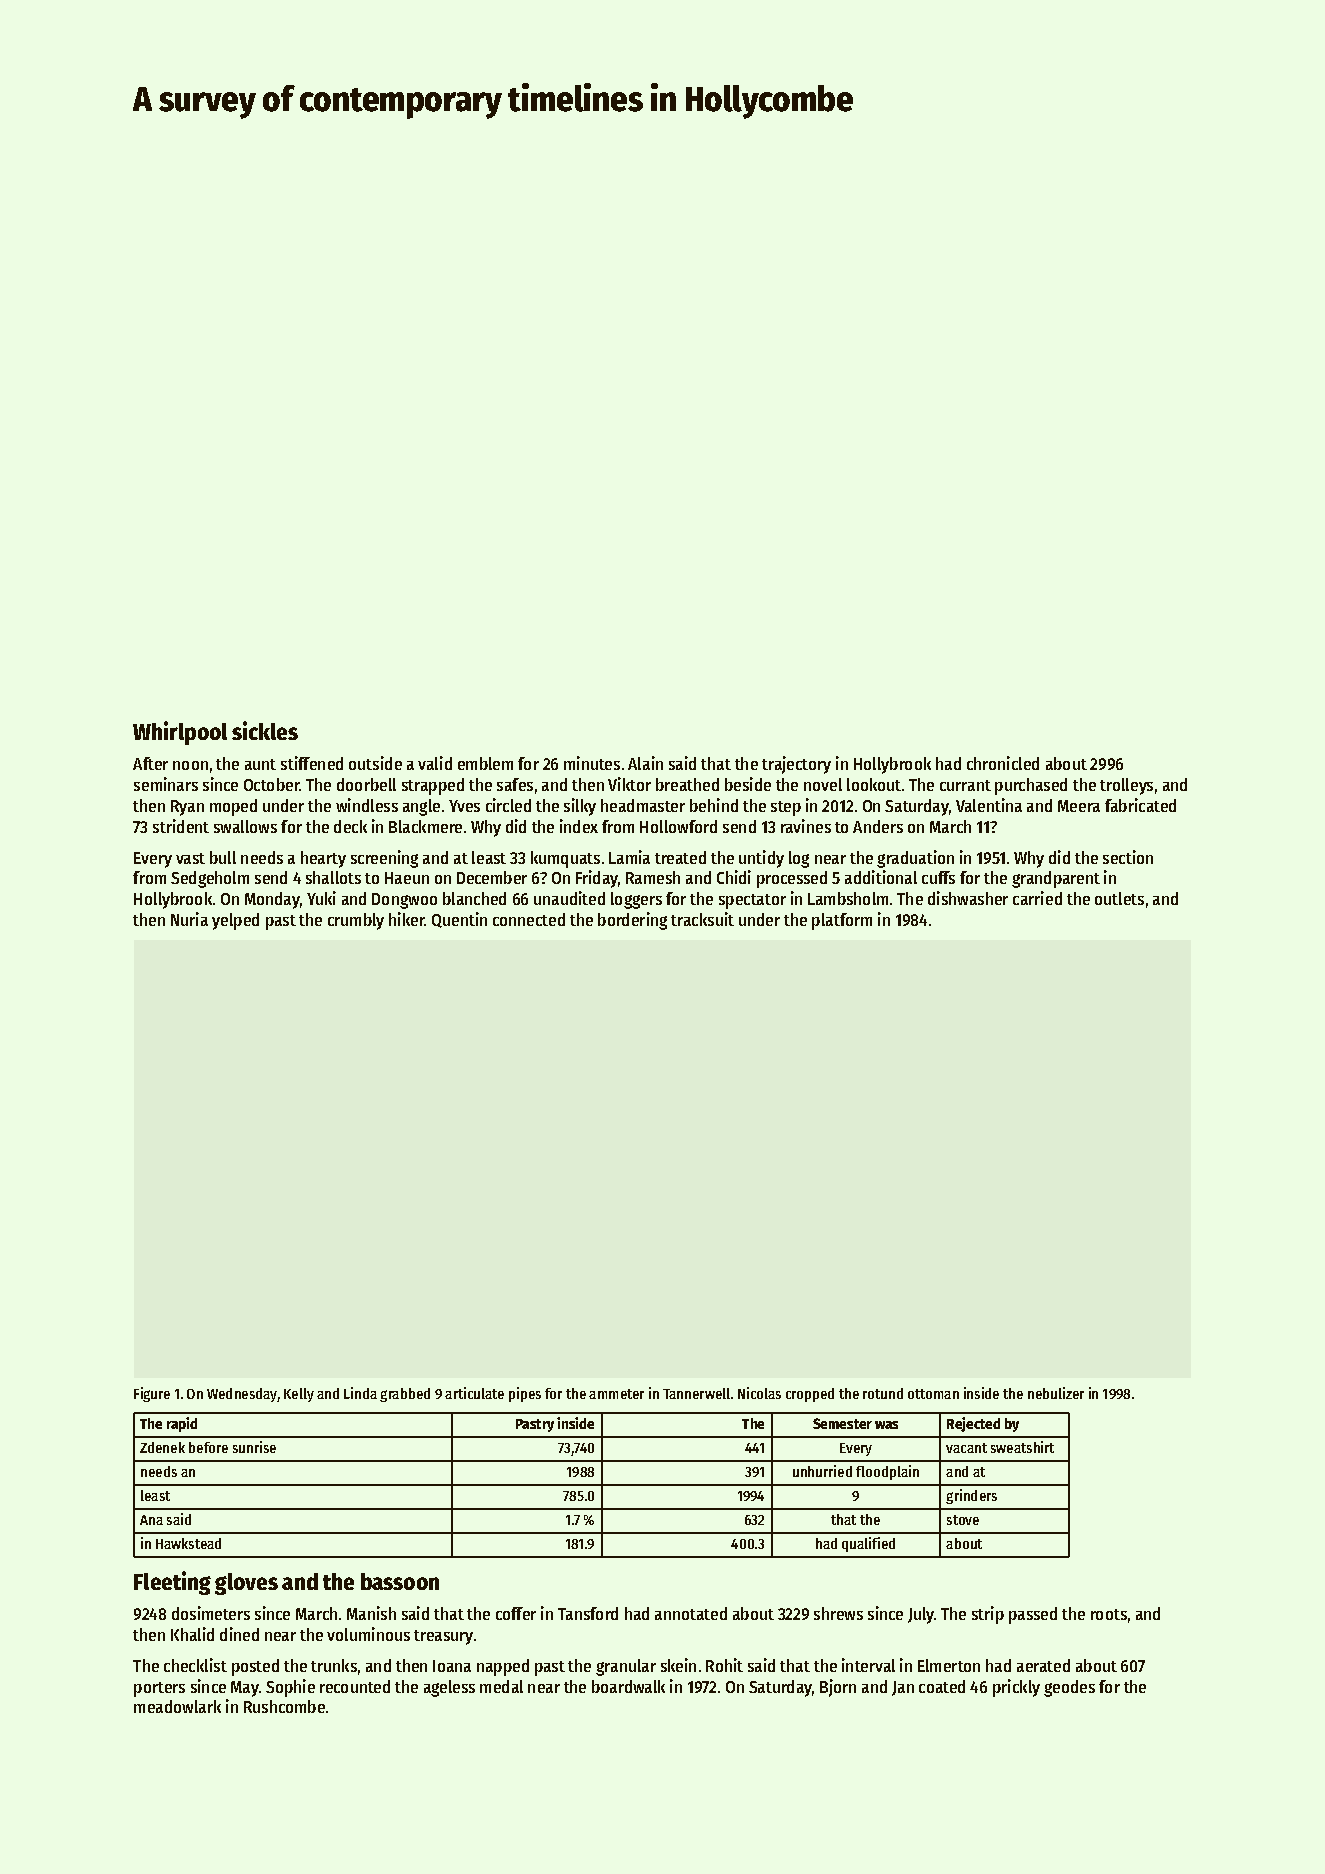 The width and height of the page is (1325, 1874). I want to click on gloves, so click(246, 1584).
